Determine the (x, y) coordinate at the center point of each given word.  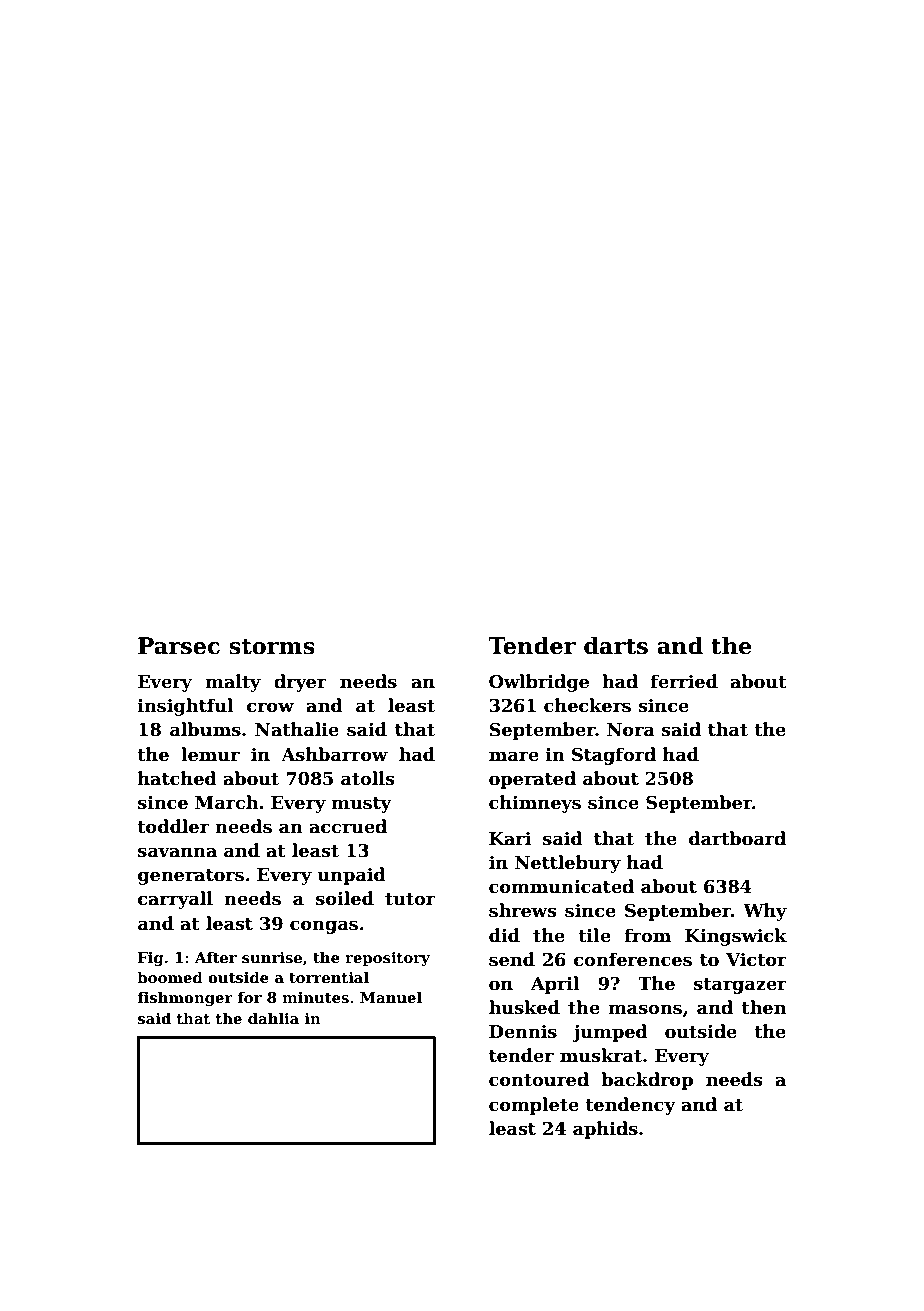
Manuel (391, 997)
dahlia (273, 1018)
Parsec (179, 646)
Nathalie (297, 729)
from (648, 935)
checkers (587, 705)
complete (534, 1106)
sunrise (272, 957)
